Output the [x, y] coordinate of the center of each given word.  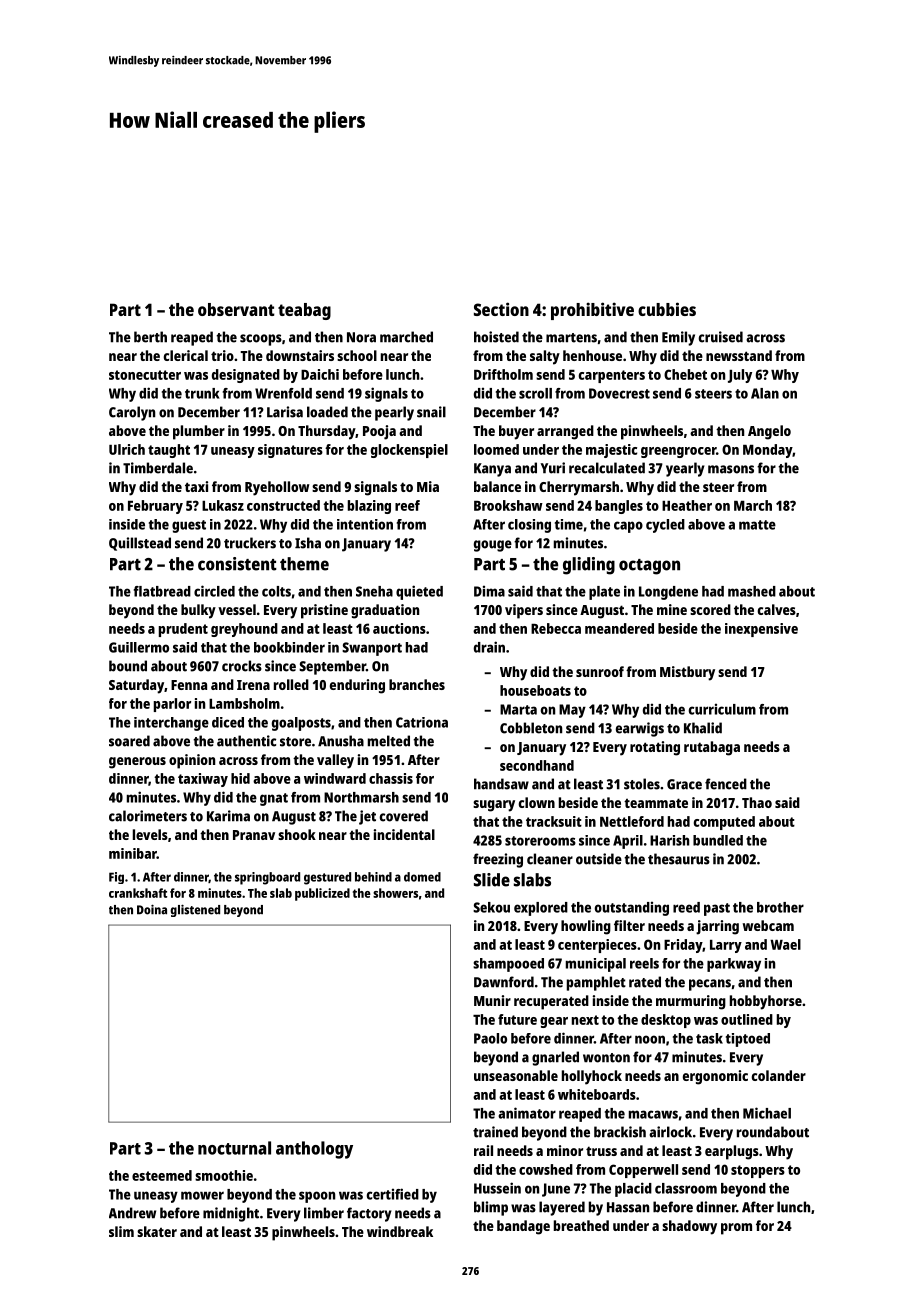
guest [189, 526]
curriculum [722, 709]
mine [672, 609]
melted [389, 741]
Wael [785, 944]
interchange [171, 724]
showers [395, 893]
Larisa [285, 412]
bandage [523, 1227]
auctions [399, 628]
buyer [516, 432]
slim [121, 1231]
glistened [195, 910]
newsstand [739, 355]
